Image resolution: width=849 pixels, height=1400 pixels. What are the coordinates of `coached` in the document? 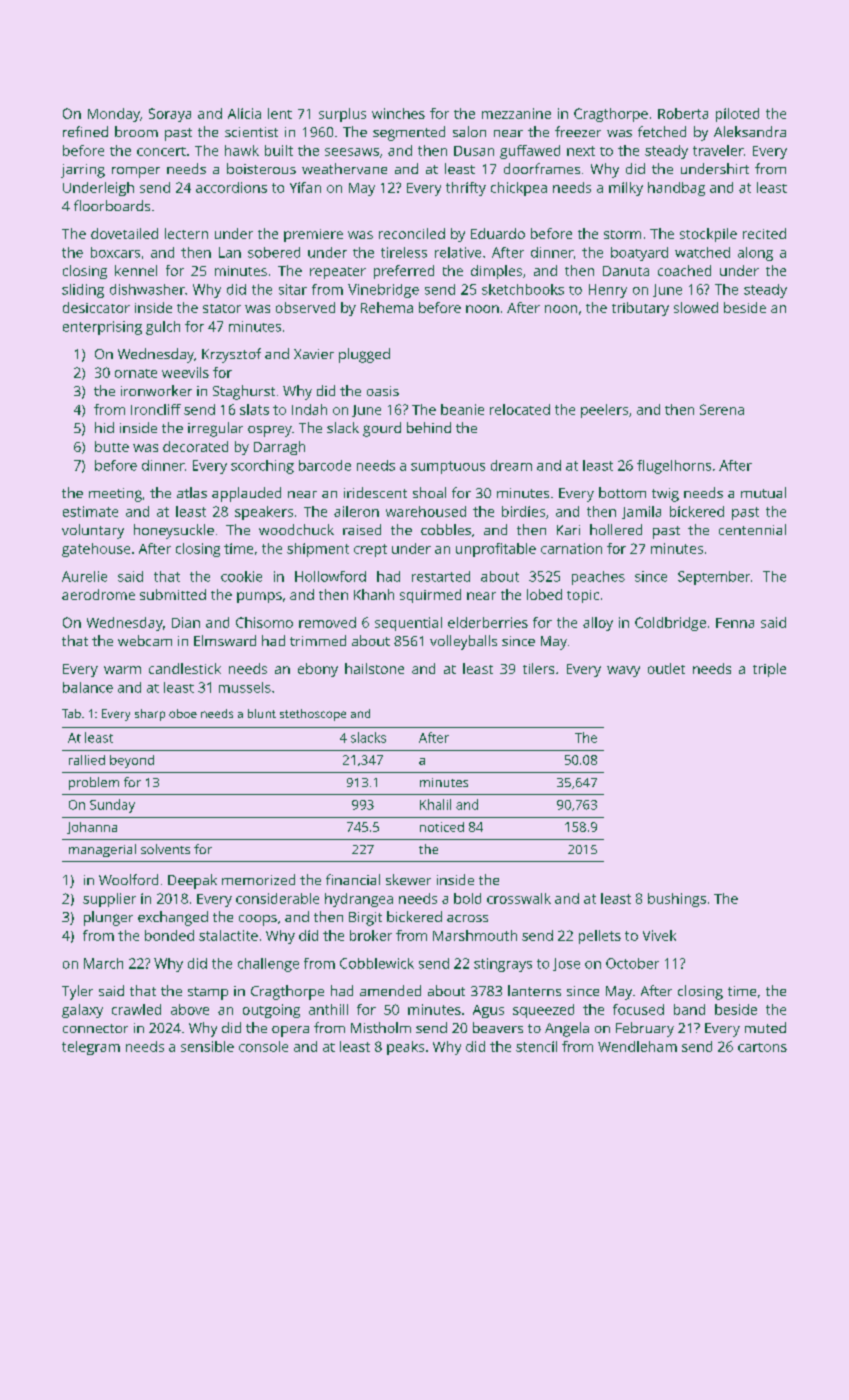 It's located at (684, 270).
